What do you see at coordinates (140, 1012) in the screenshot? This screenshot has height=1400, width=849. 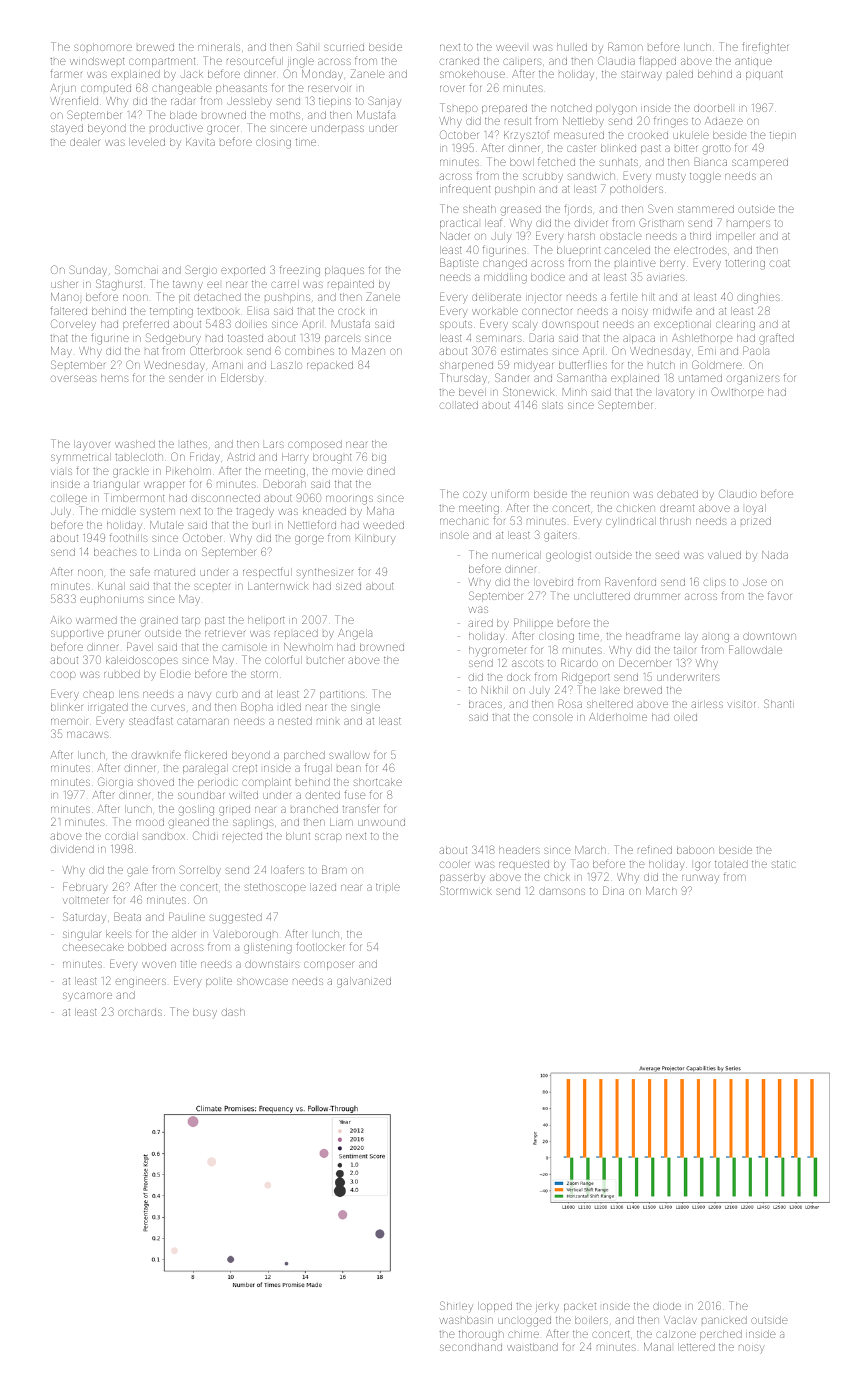 I see `orchards` at bounding box center [140, 1012].
